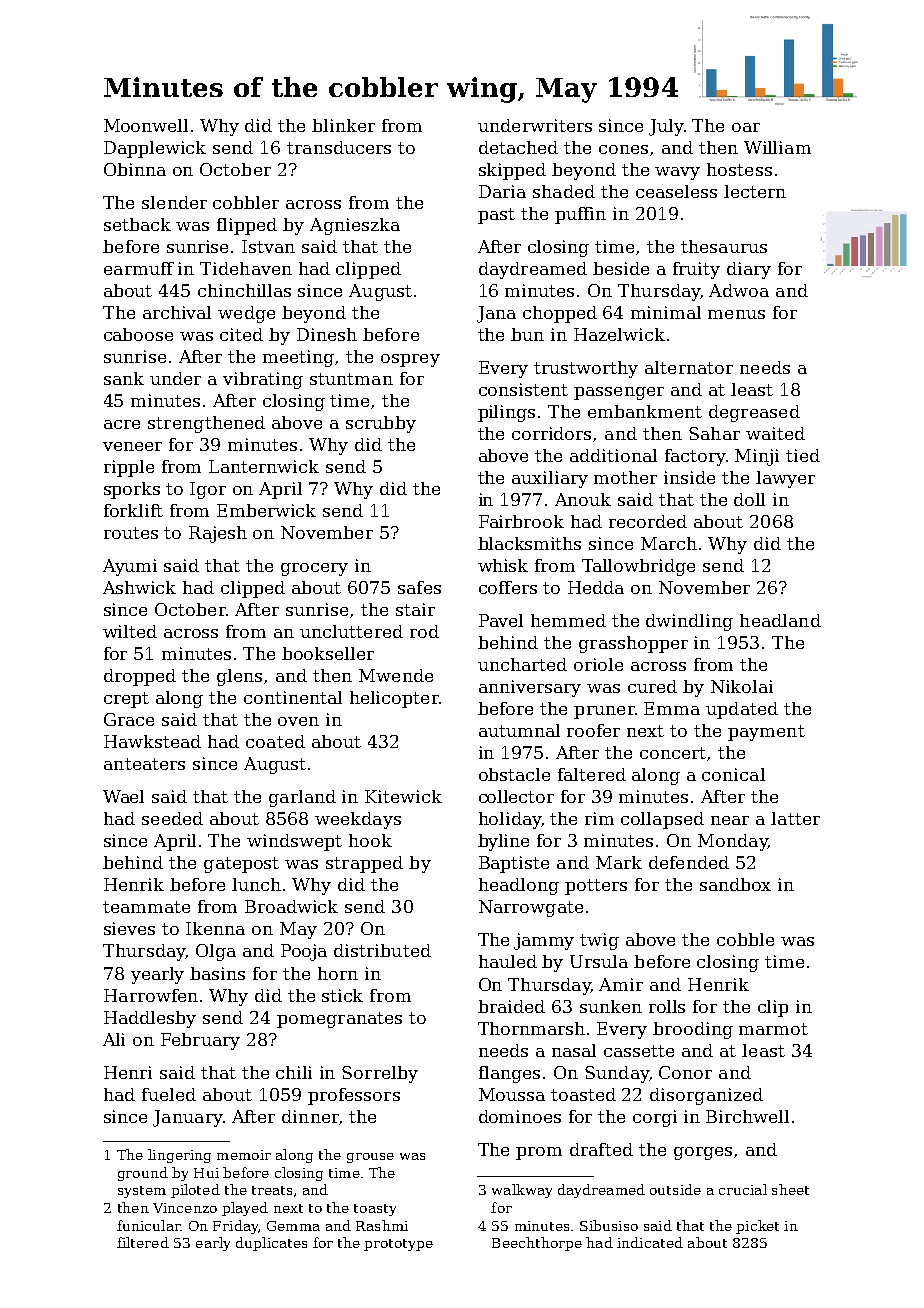 The height and width of the image is (1308, 924). What do you see at coordinates (241, 865) in the image?
I see `gatepost` at bounding box center [241, 865].
